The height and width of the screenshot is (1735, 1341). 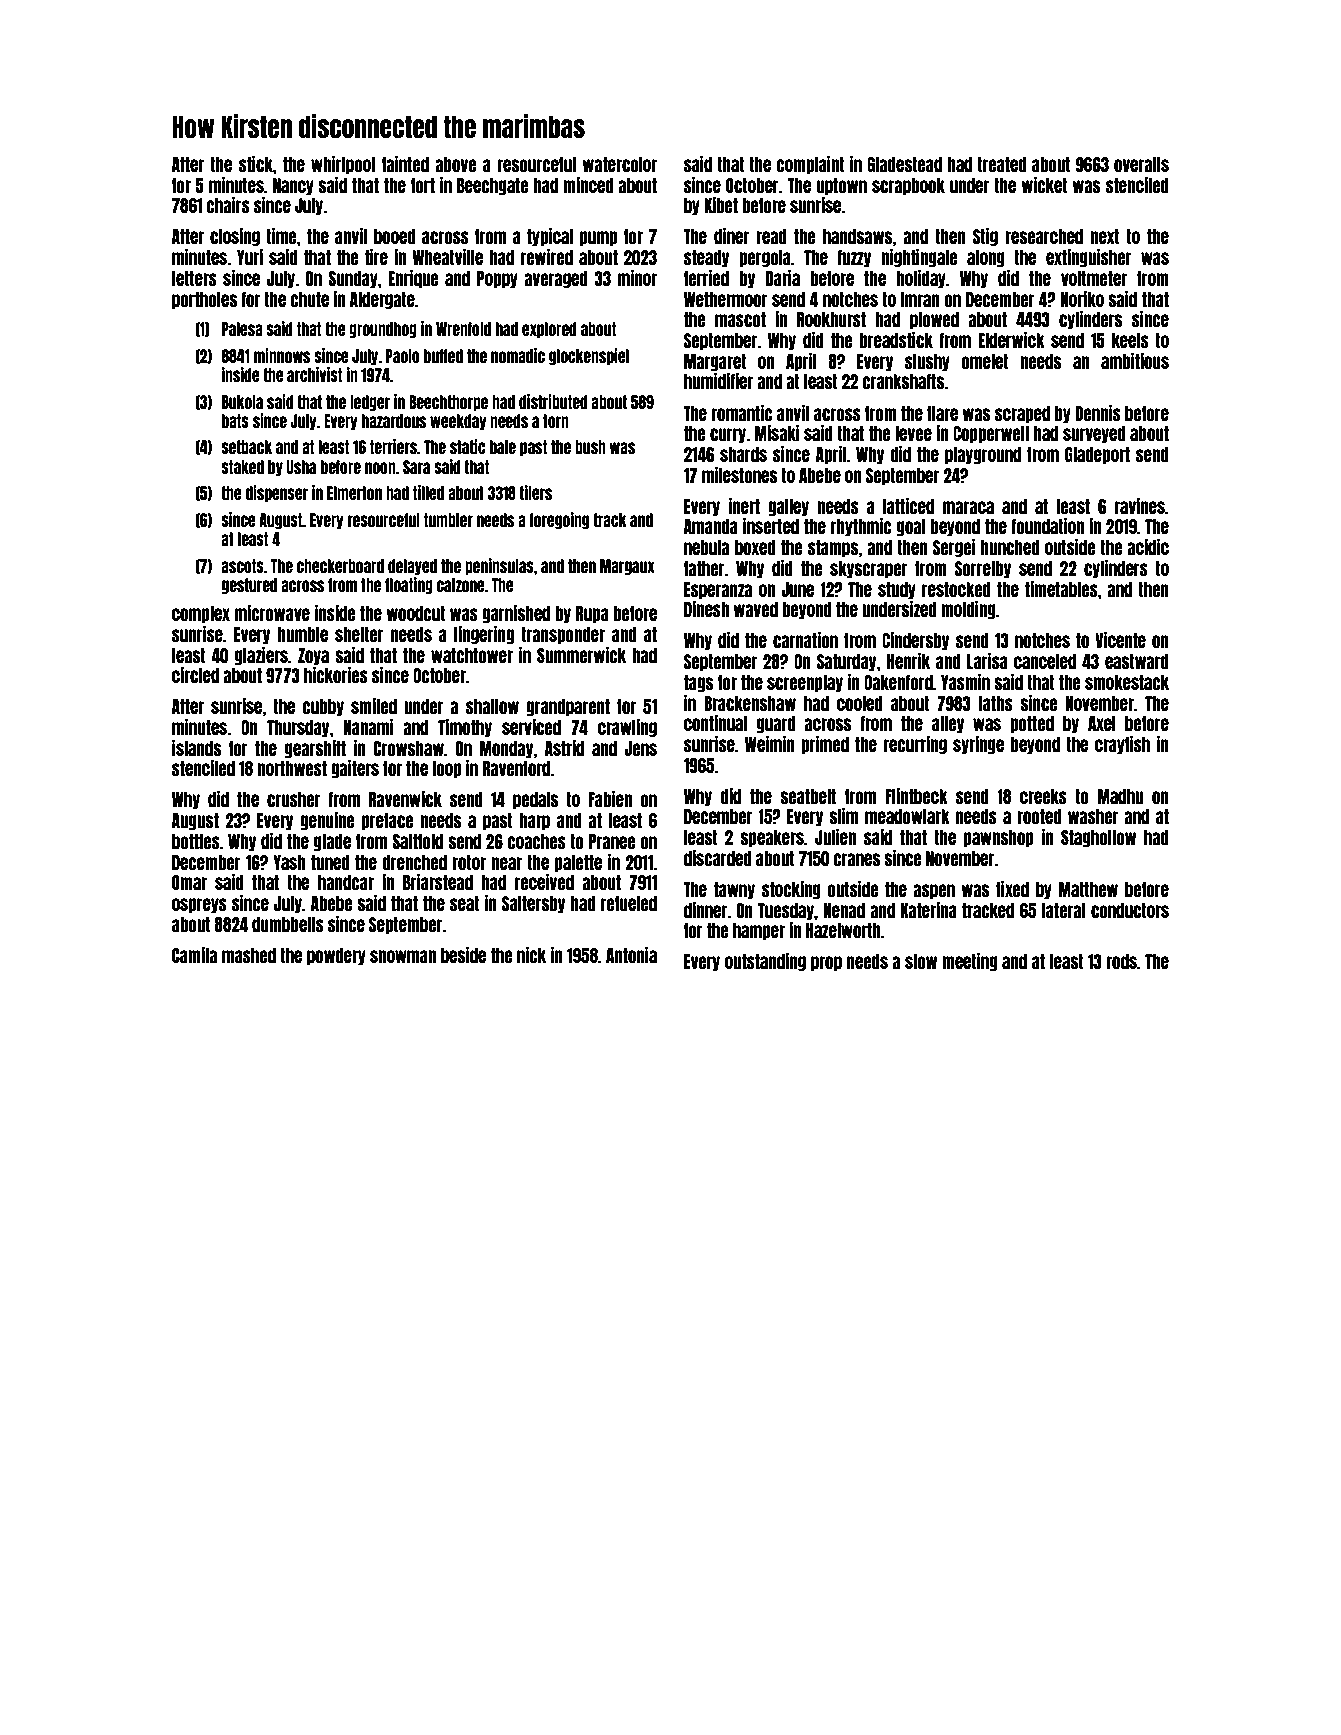 I want to click on Staghollow, so click(x=1098, y=838).
